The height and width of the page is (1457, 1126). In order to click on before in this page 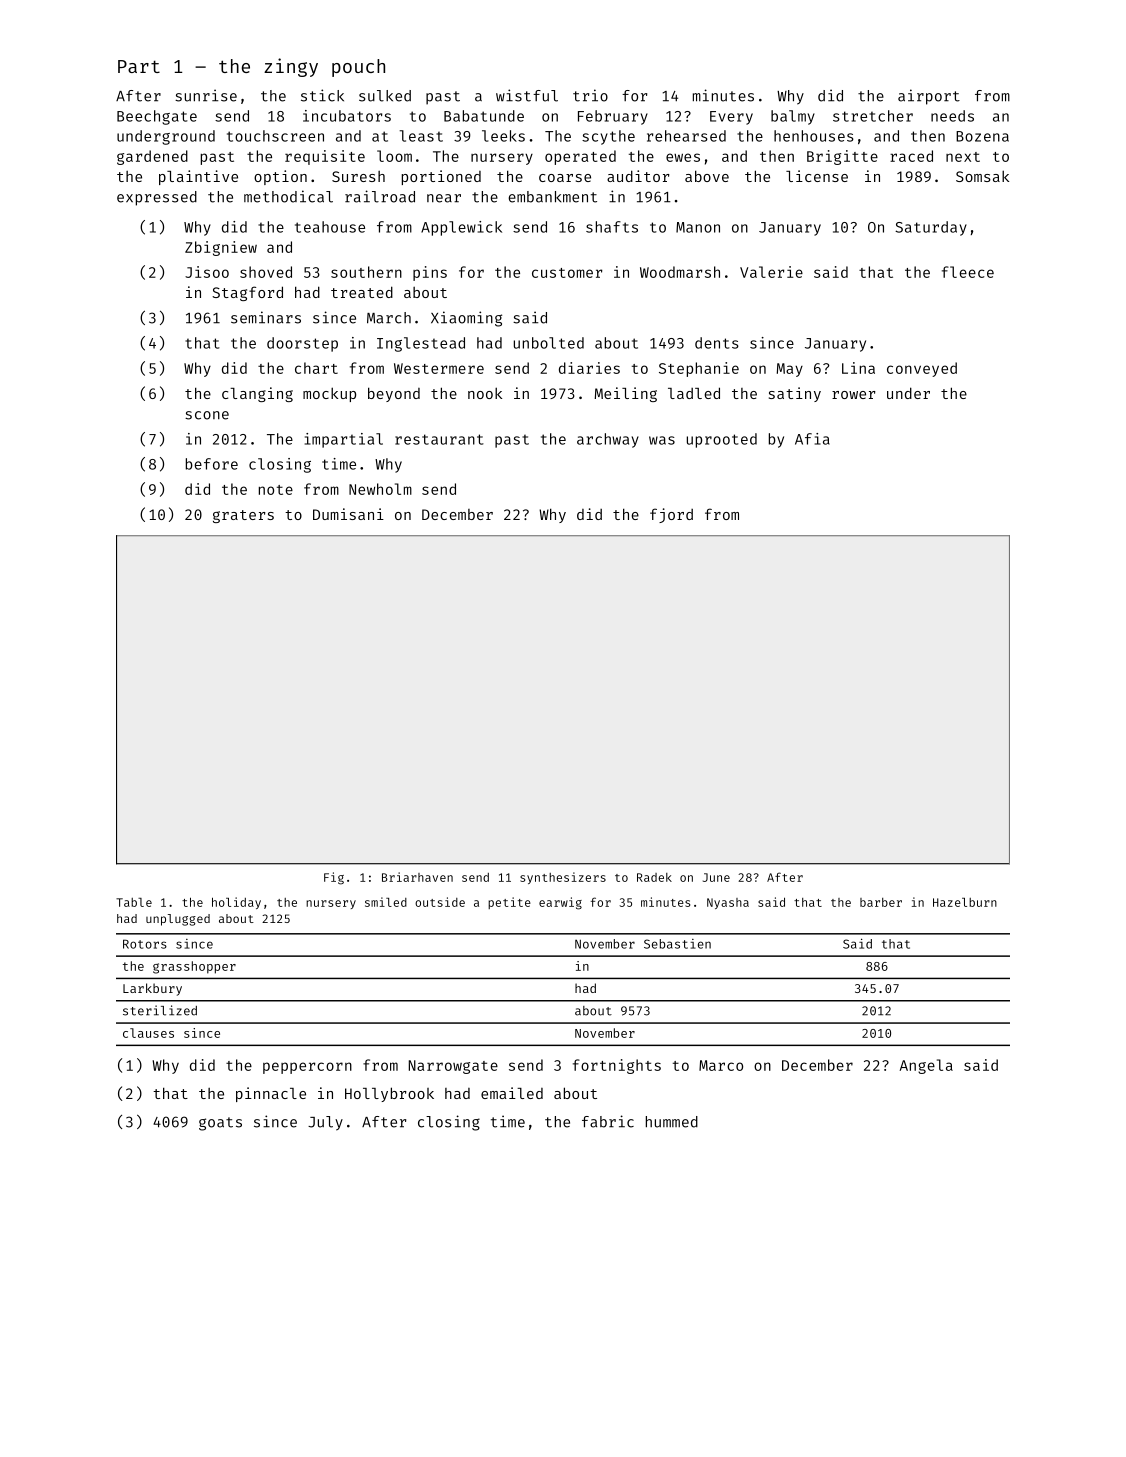, I will do `click(212, 464)`.
